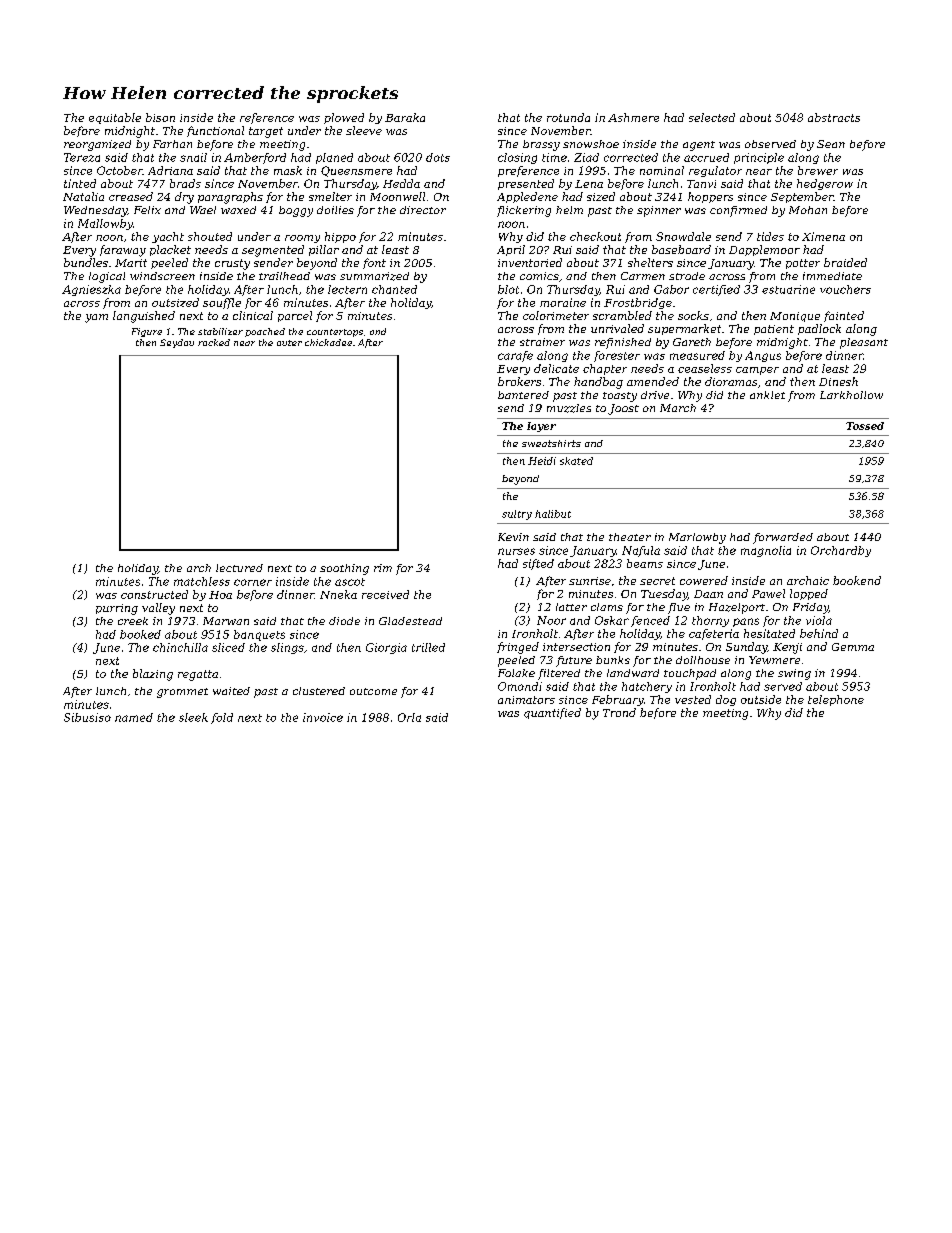 This image has height=1233, width=952. I want to click on layer, so click(541, 427).
